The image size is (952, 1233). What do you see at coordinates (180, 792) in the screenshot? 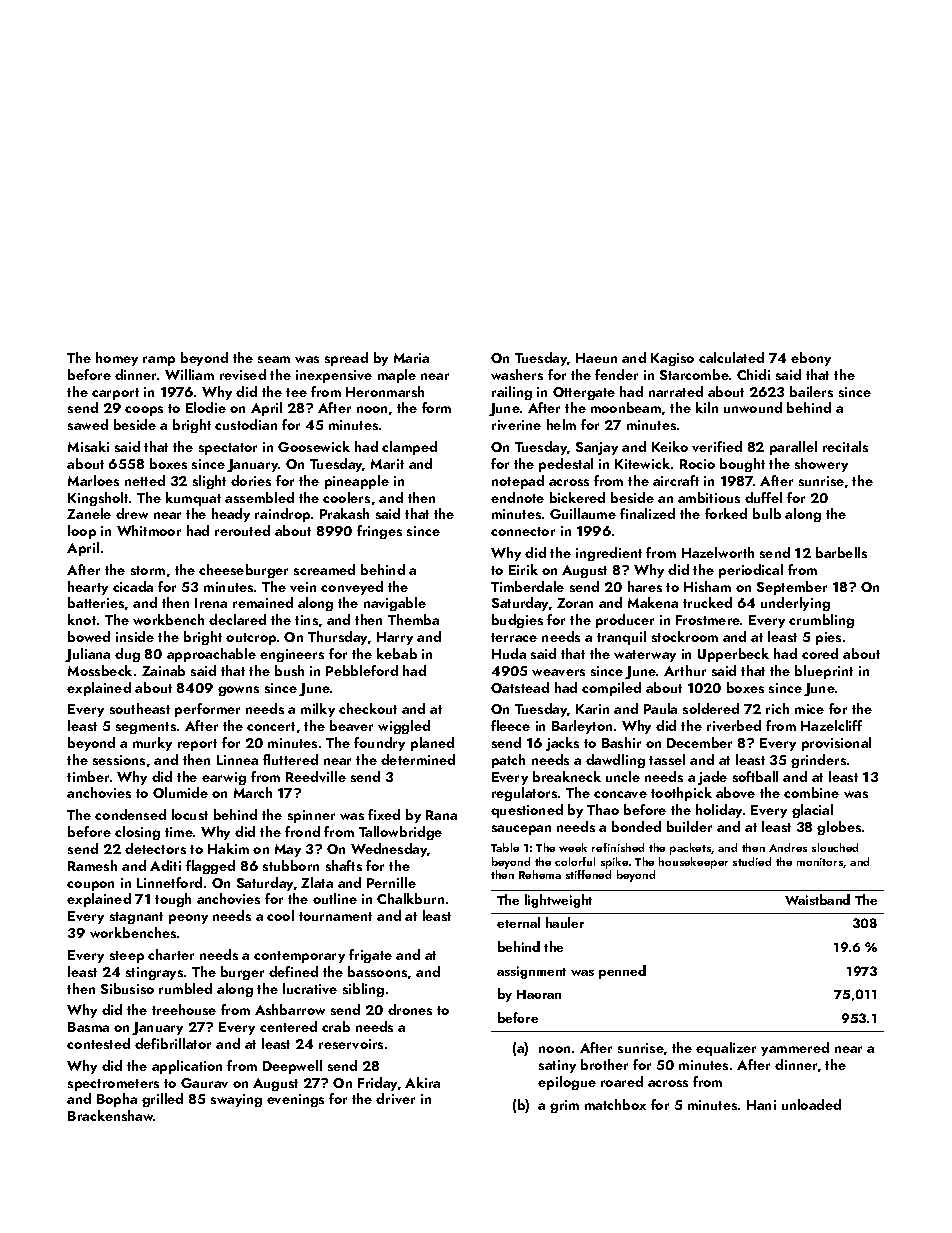
I see `Olumide` at bounding box center [180, 792].
